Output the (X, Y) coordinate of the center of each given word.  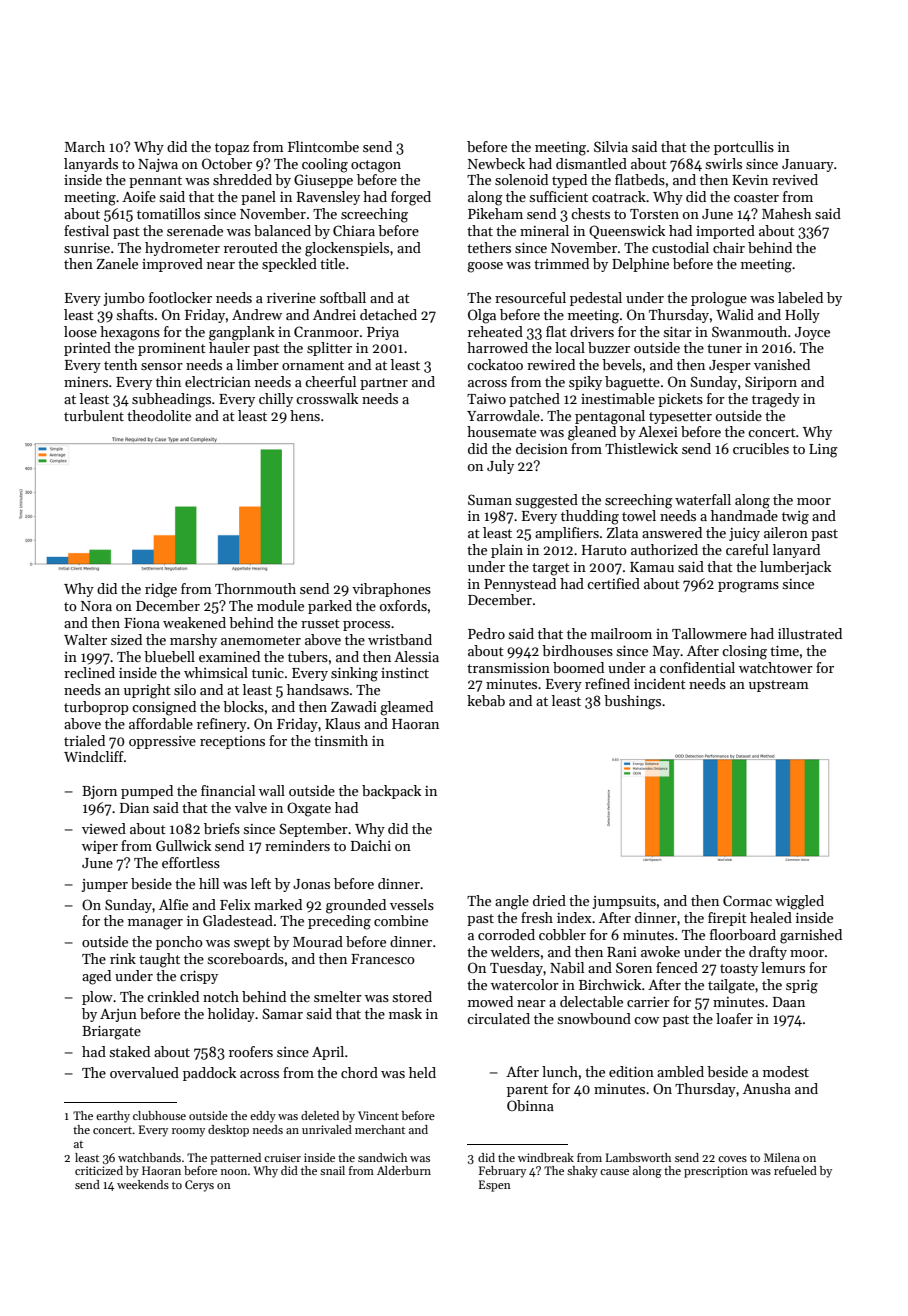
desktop (228, 1131)
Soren (634, 967)
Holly (802, 316)
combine (401, 920)
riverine (291, 298)
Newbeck (496, 163)
